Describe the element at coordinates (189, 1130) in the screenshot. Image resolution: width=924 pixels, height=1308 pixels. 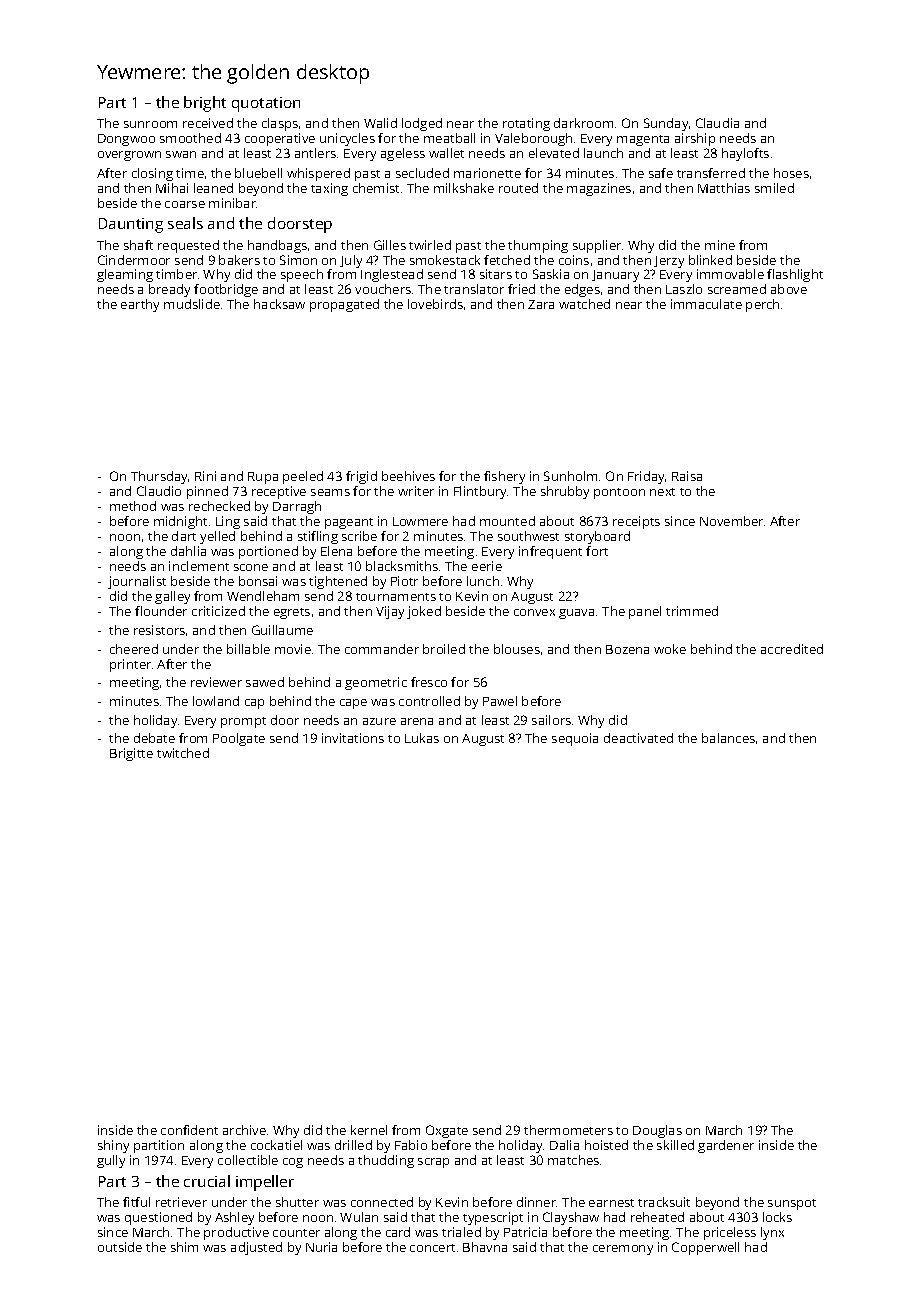
I see `confident` at that location.
